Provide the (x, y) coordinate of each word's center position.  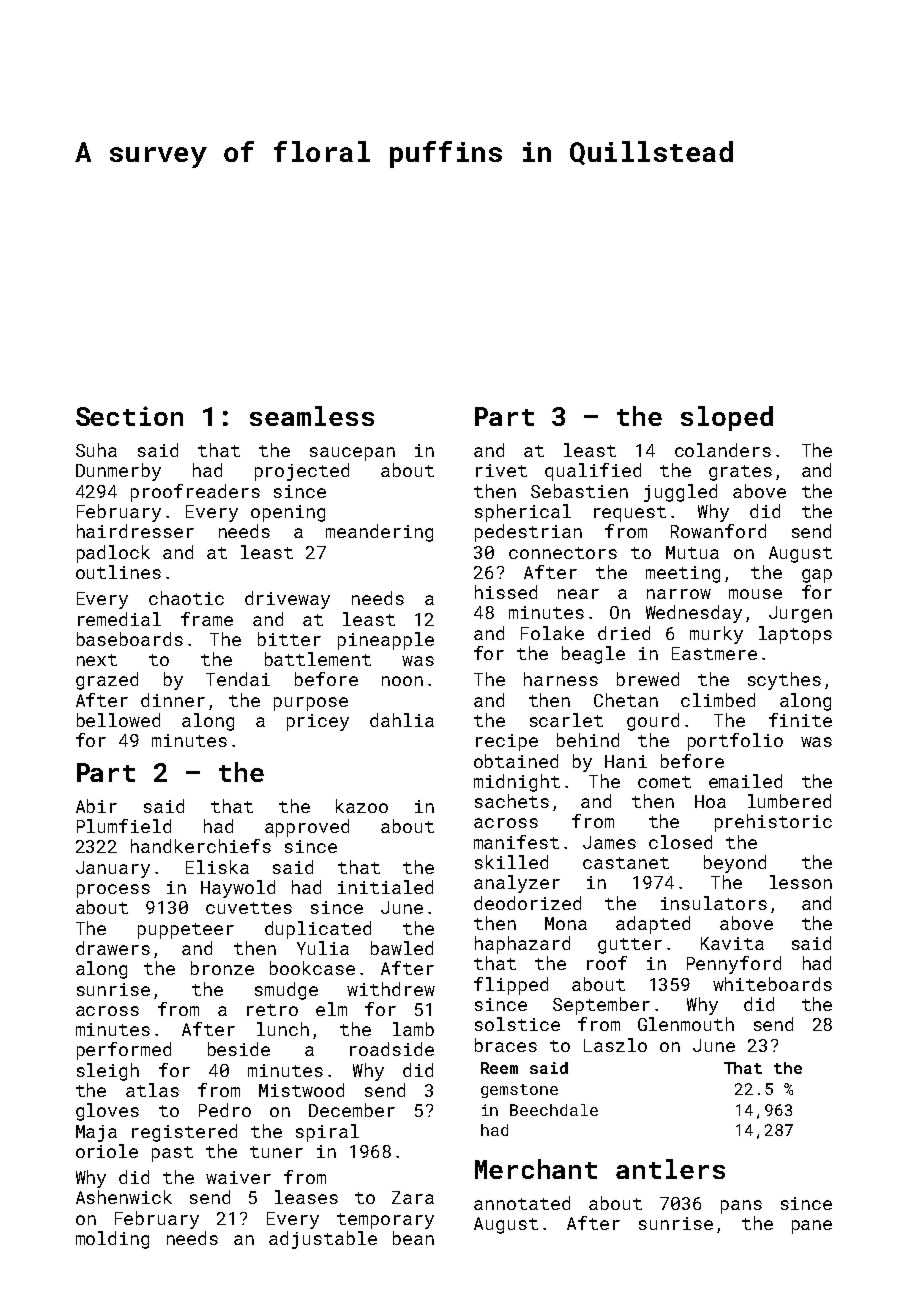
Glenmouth (686, 1024)
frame (207, 619)
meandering (379, 533)
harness (561, 679)
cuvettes (249, 908)
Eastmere (714, 653)
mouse (755, 594)
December (352, 1110)
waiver (238, 1177)
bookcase (312, 968)
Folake (552, 633)
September (601, 1006)
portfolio (735, 742)
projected (302, 472)
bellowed (118, 720)
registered (184, 1133)
